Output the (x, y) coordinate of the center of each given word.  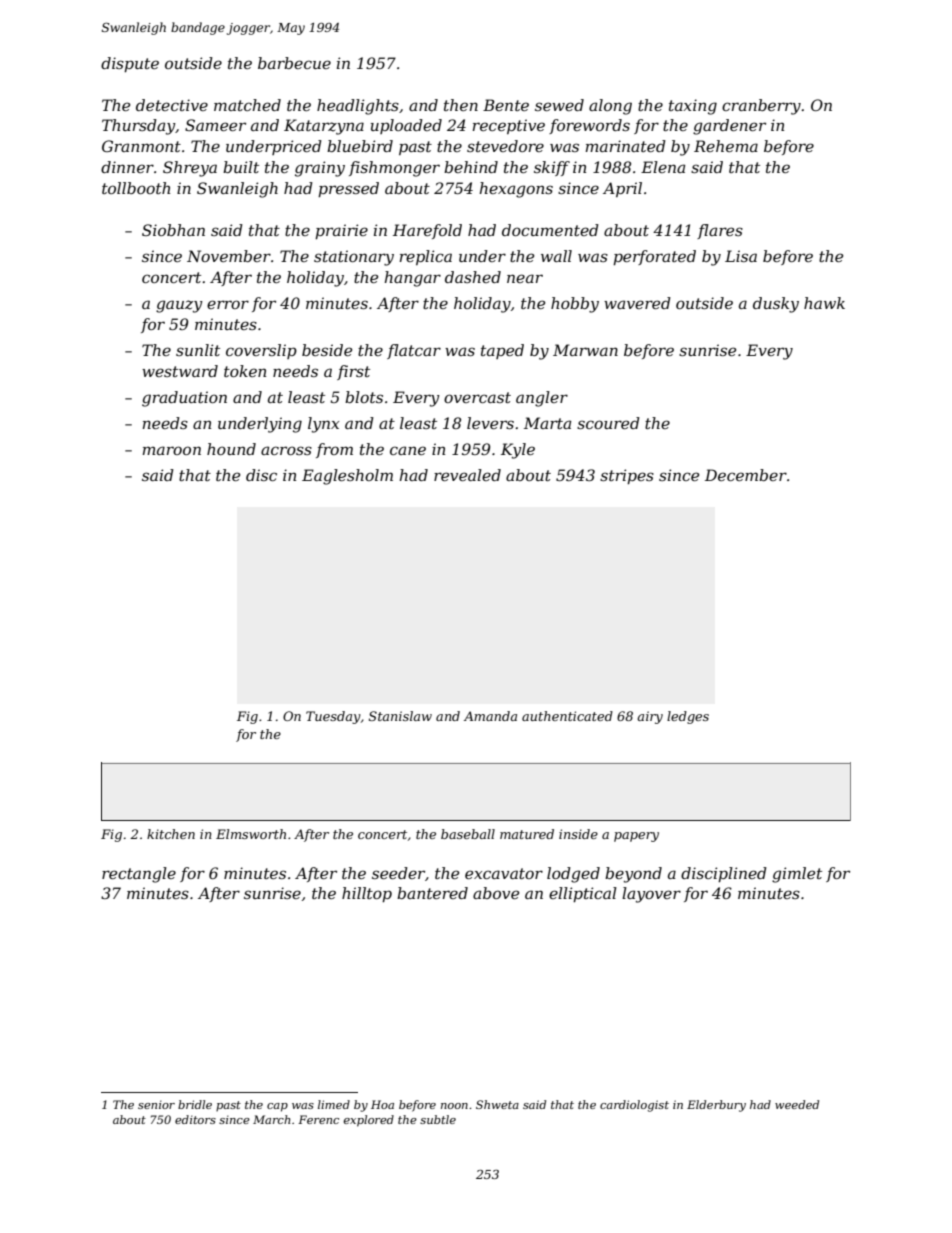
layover (651, 895)
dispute (130, 64)
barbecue (294, 63)
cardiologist (634, 1106)
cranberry (761, 107)
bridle (195, 1104)
